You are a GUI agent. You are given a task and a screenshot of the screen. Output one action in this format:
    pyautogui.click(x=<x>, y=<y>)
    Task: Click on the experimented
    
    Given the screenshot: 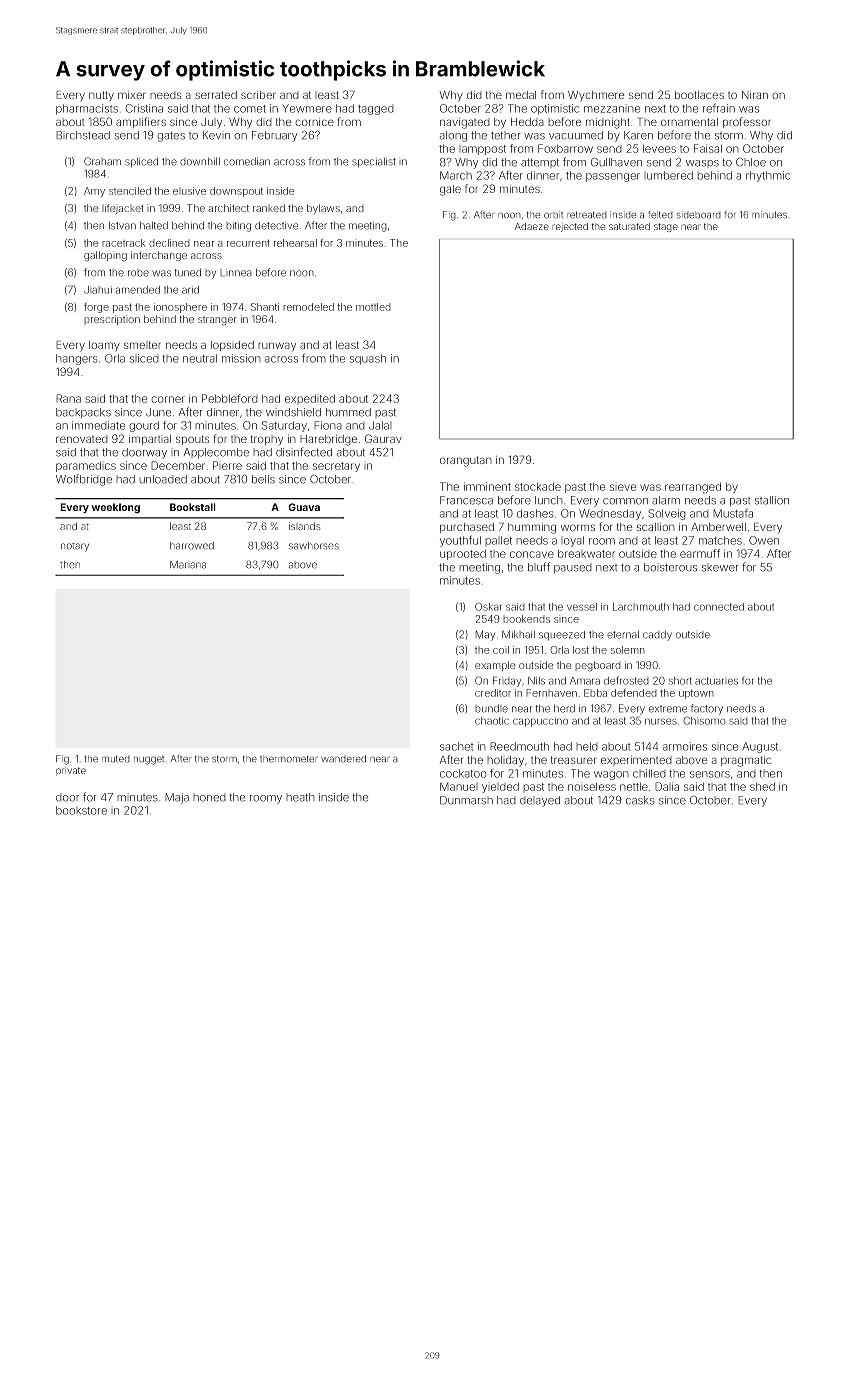 What is the action you would take?
    pyautogui.click(x=636, y=761)
